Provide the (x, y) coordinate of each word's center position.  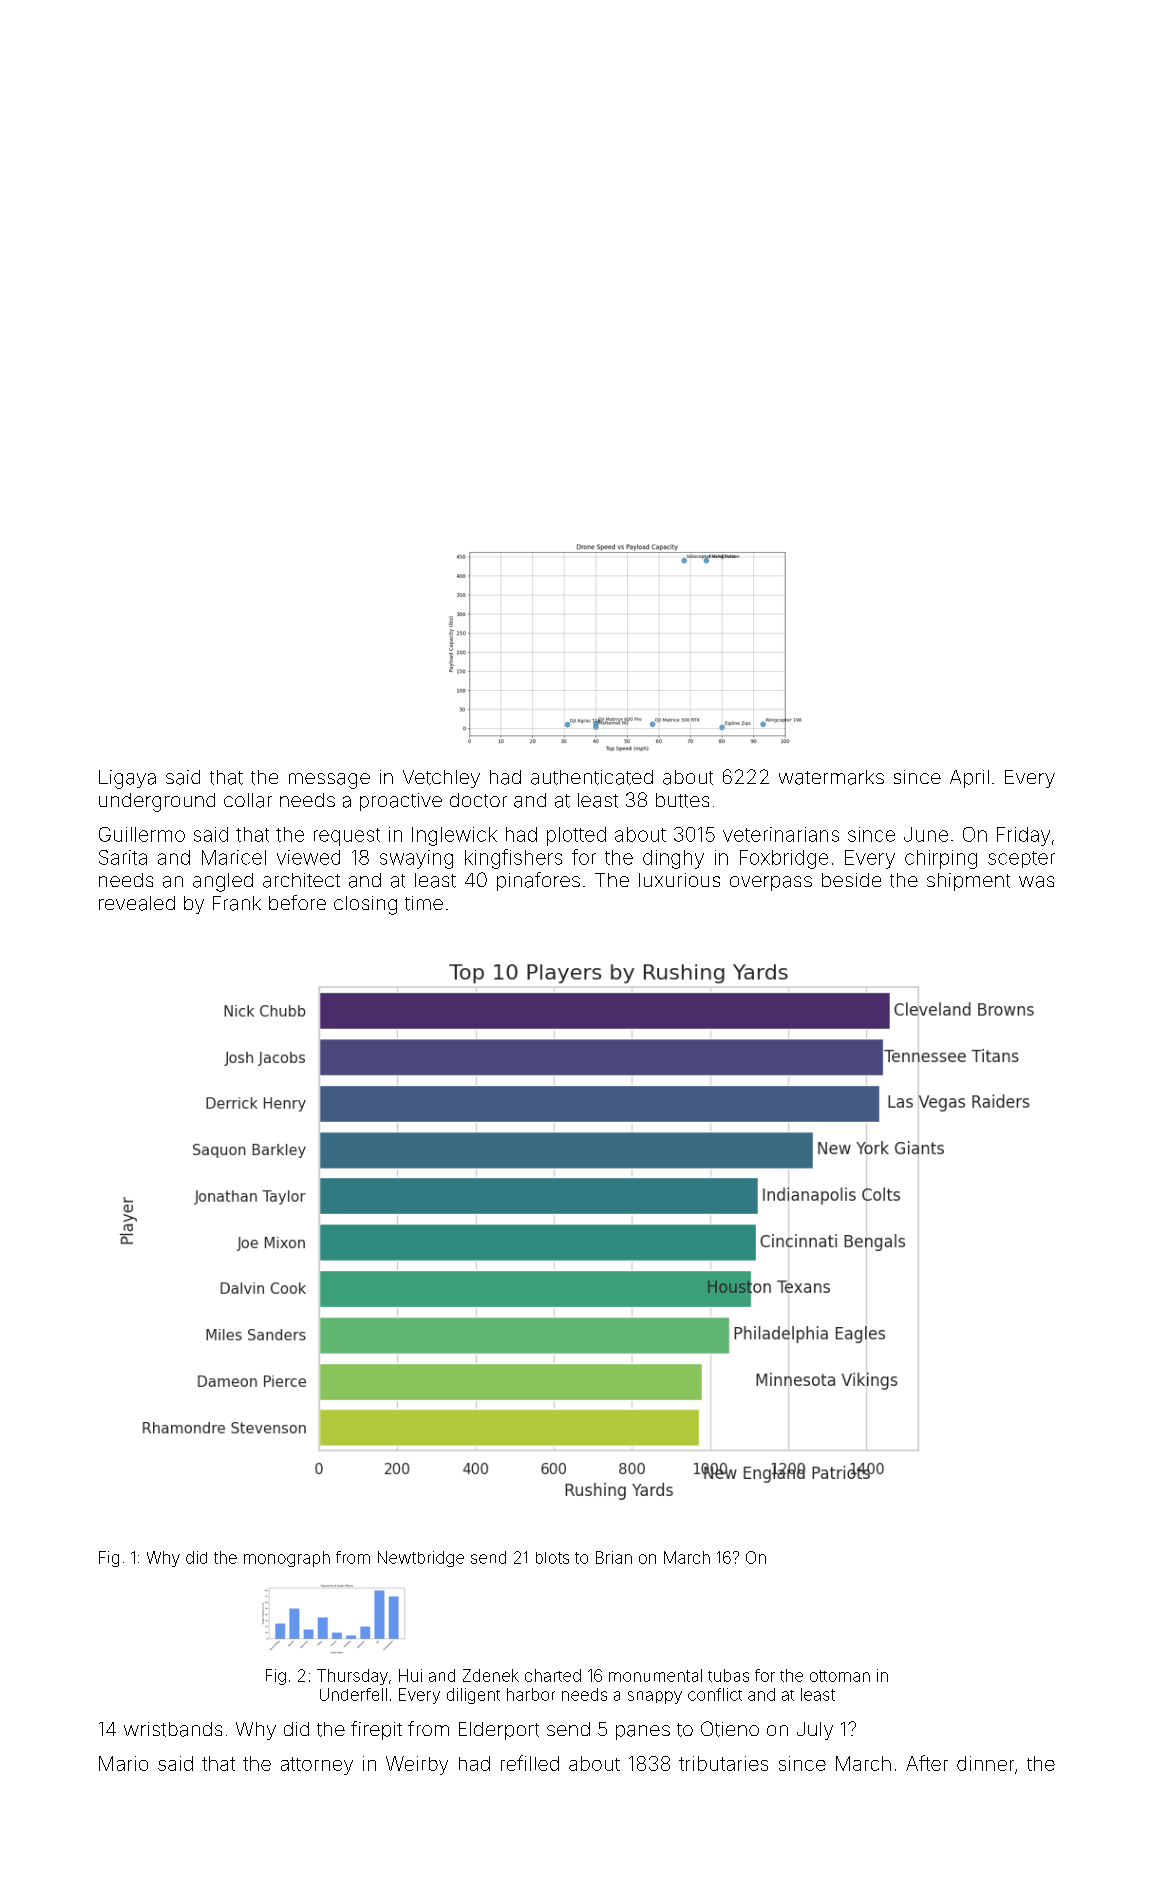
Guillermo (142, 834)
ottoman (840, 1676)
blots (552, 1558)
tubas (728, 1675)
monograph (287, 1559)
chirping (941, 859)
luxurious (679, 880)
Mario (123, 1763)
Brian (614, 1557)
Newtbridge (421, 1559)
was (1036, 882)
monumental (655, 1675)
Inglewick (454, 836)
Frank (237, 903)
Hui (410, 1675)
